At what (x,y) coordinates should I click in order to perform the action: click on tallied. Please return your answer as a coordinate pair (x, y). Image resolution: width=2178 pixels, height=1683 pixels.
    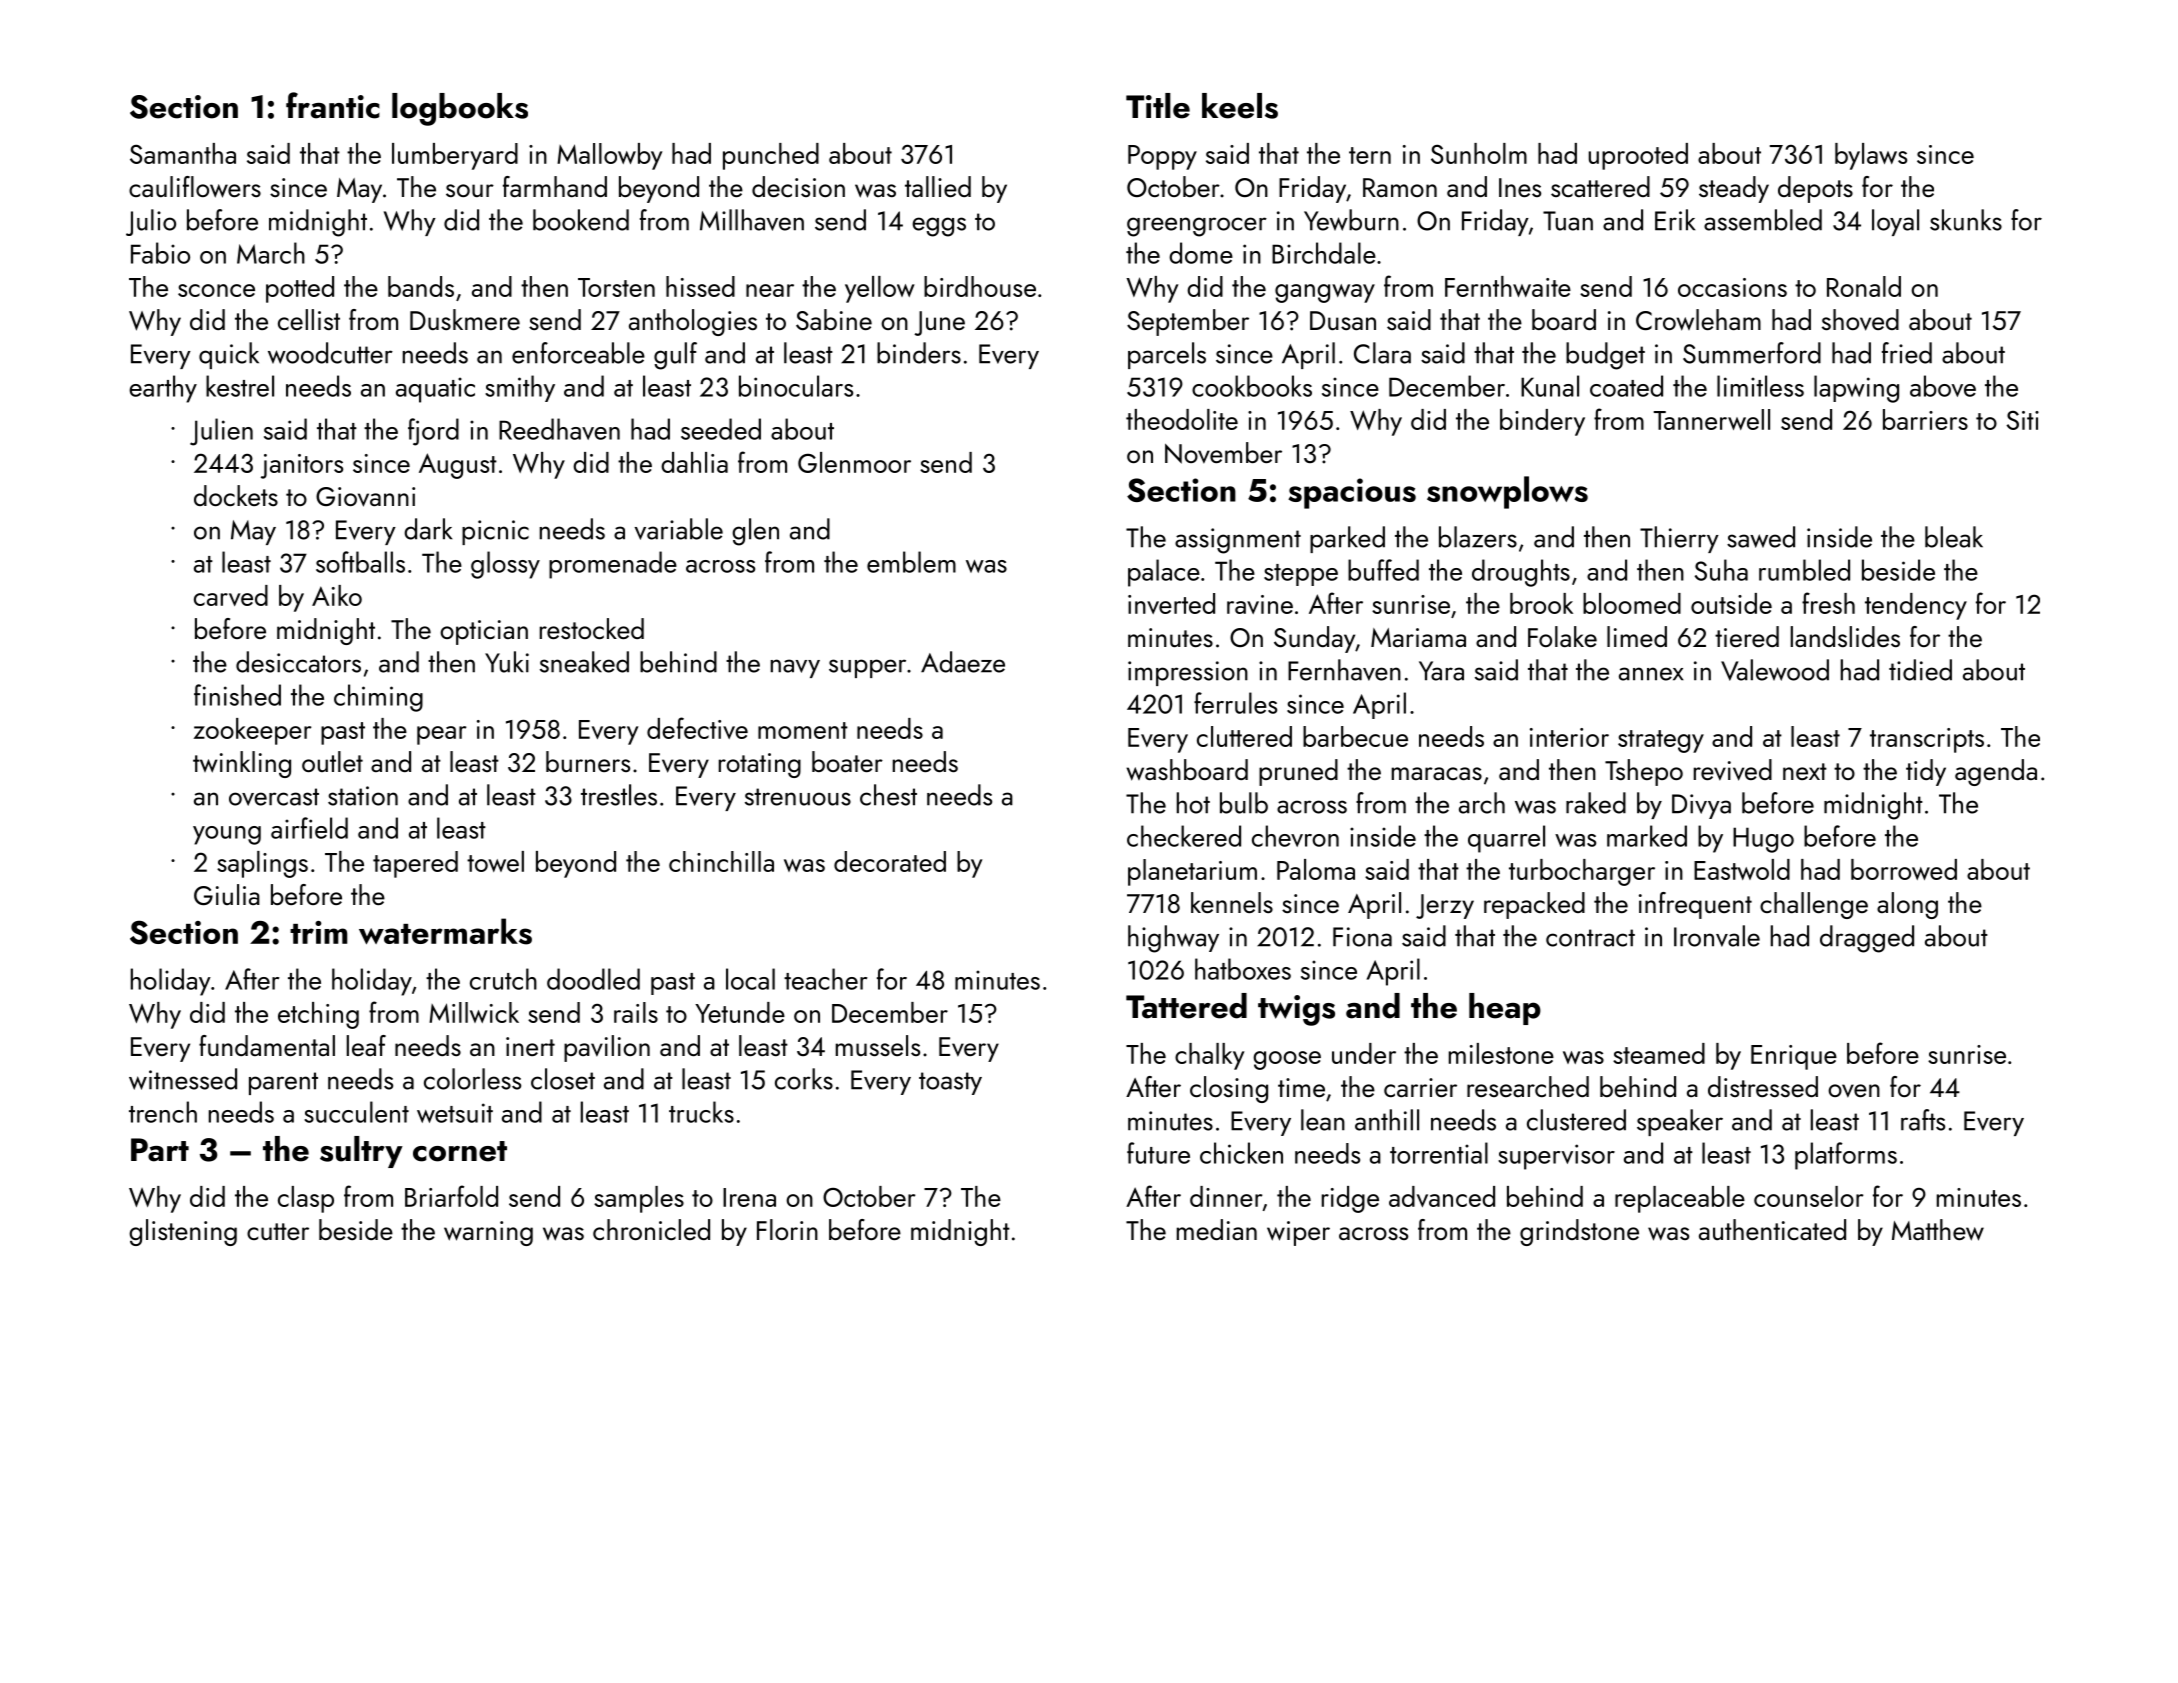
    Looking at the image, I should click on (938, 186).
